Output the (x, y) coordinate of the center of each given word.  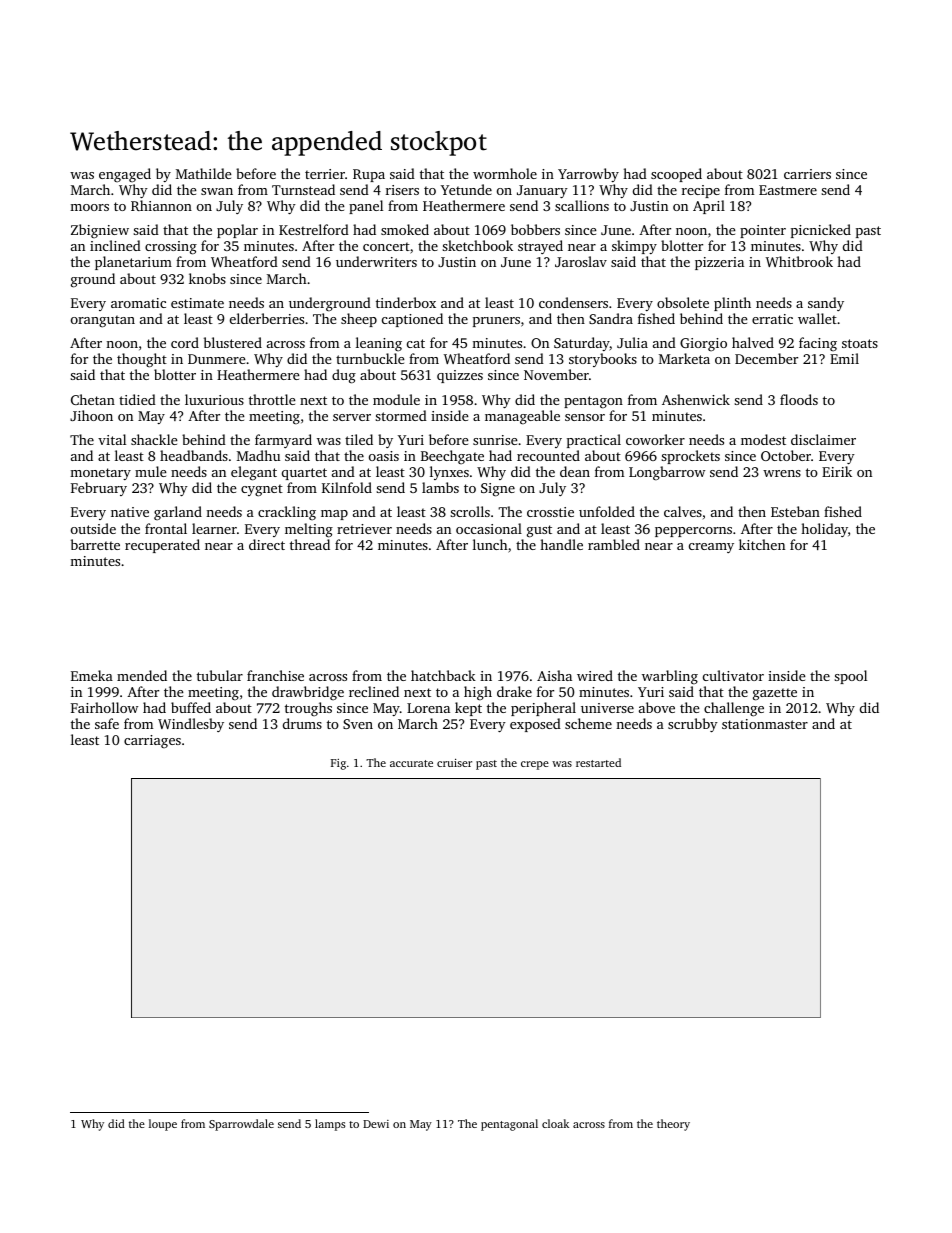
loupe (163, 1125)
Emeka (92, 675)
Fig (338, 764)
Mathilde (204, 173)
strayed (540, 247)
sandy (826, 304)
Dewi (376, 1124)
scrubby (693, 725)
